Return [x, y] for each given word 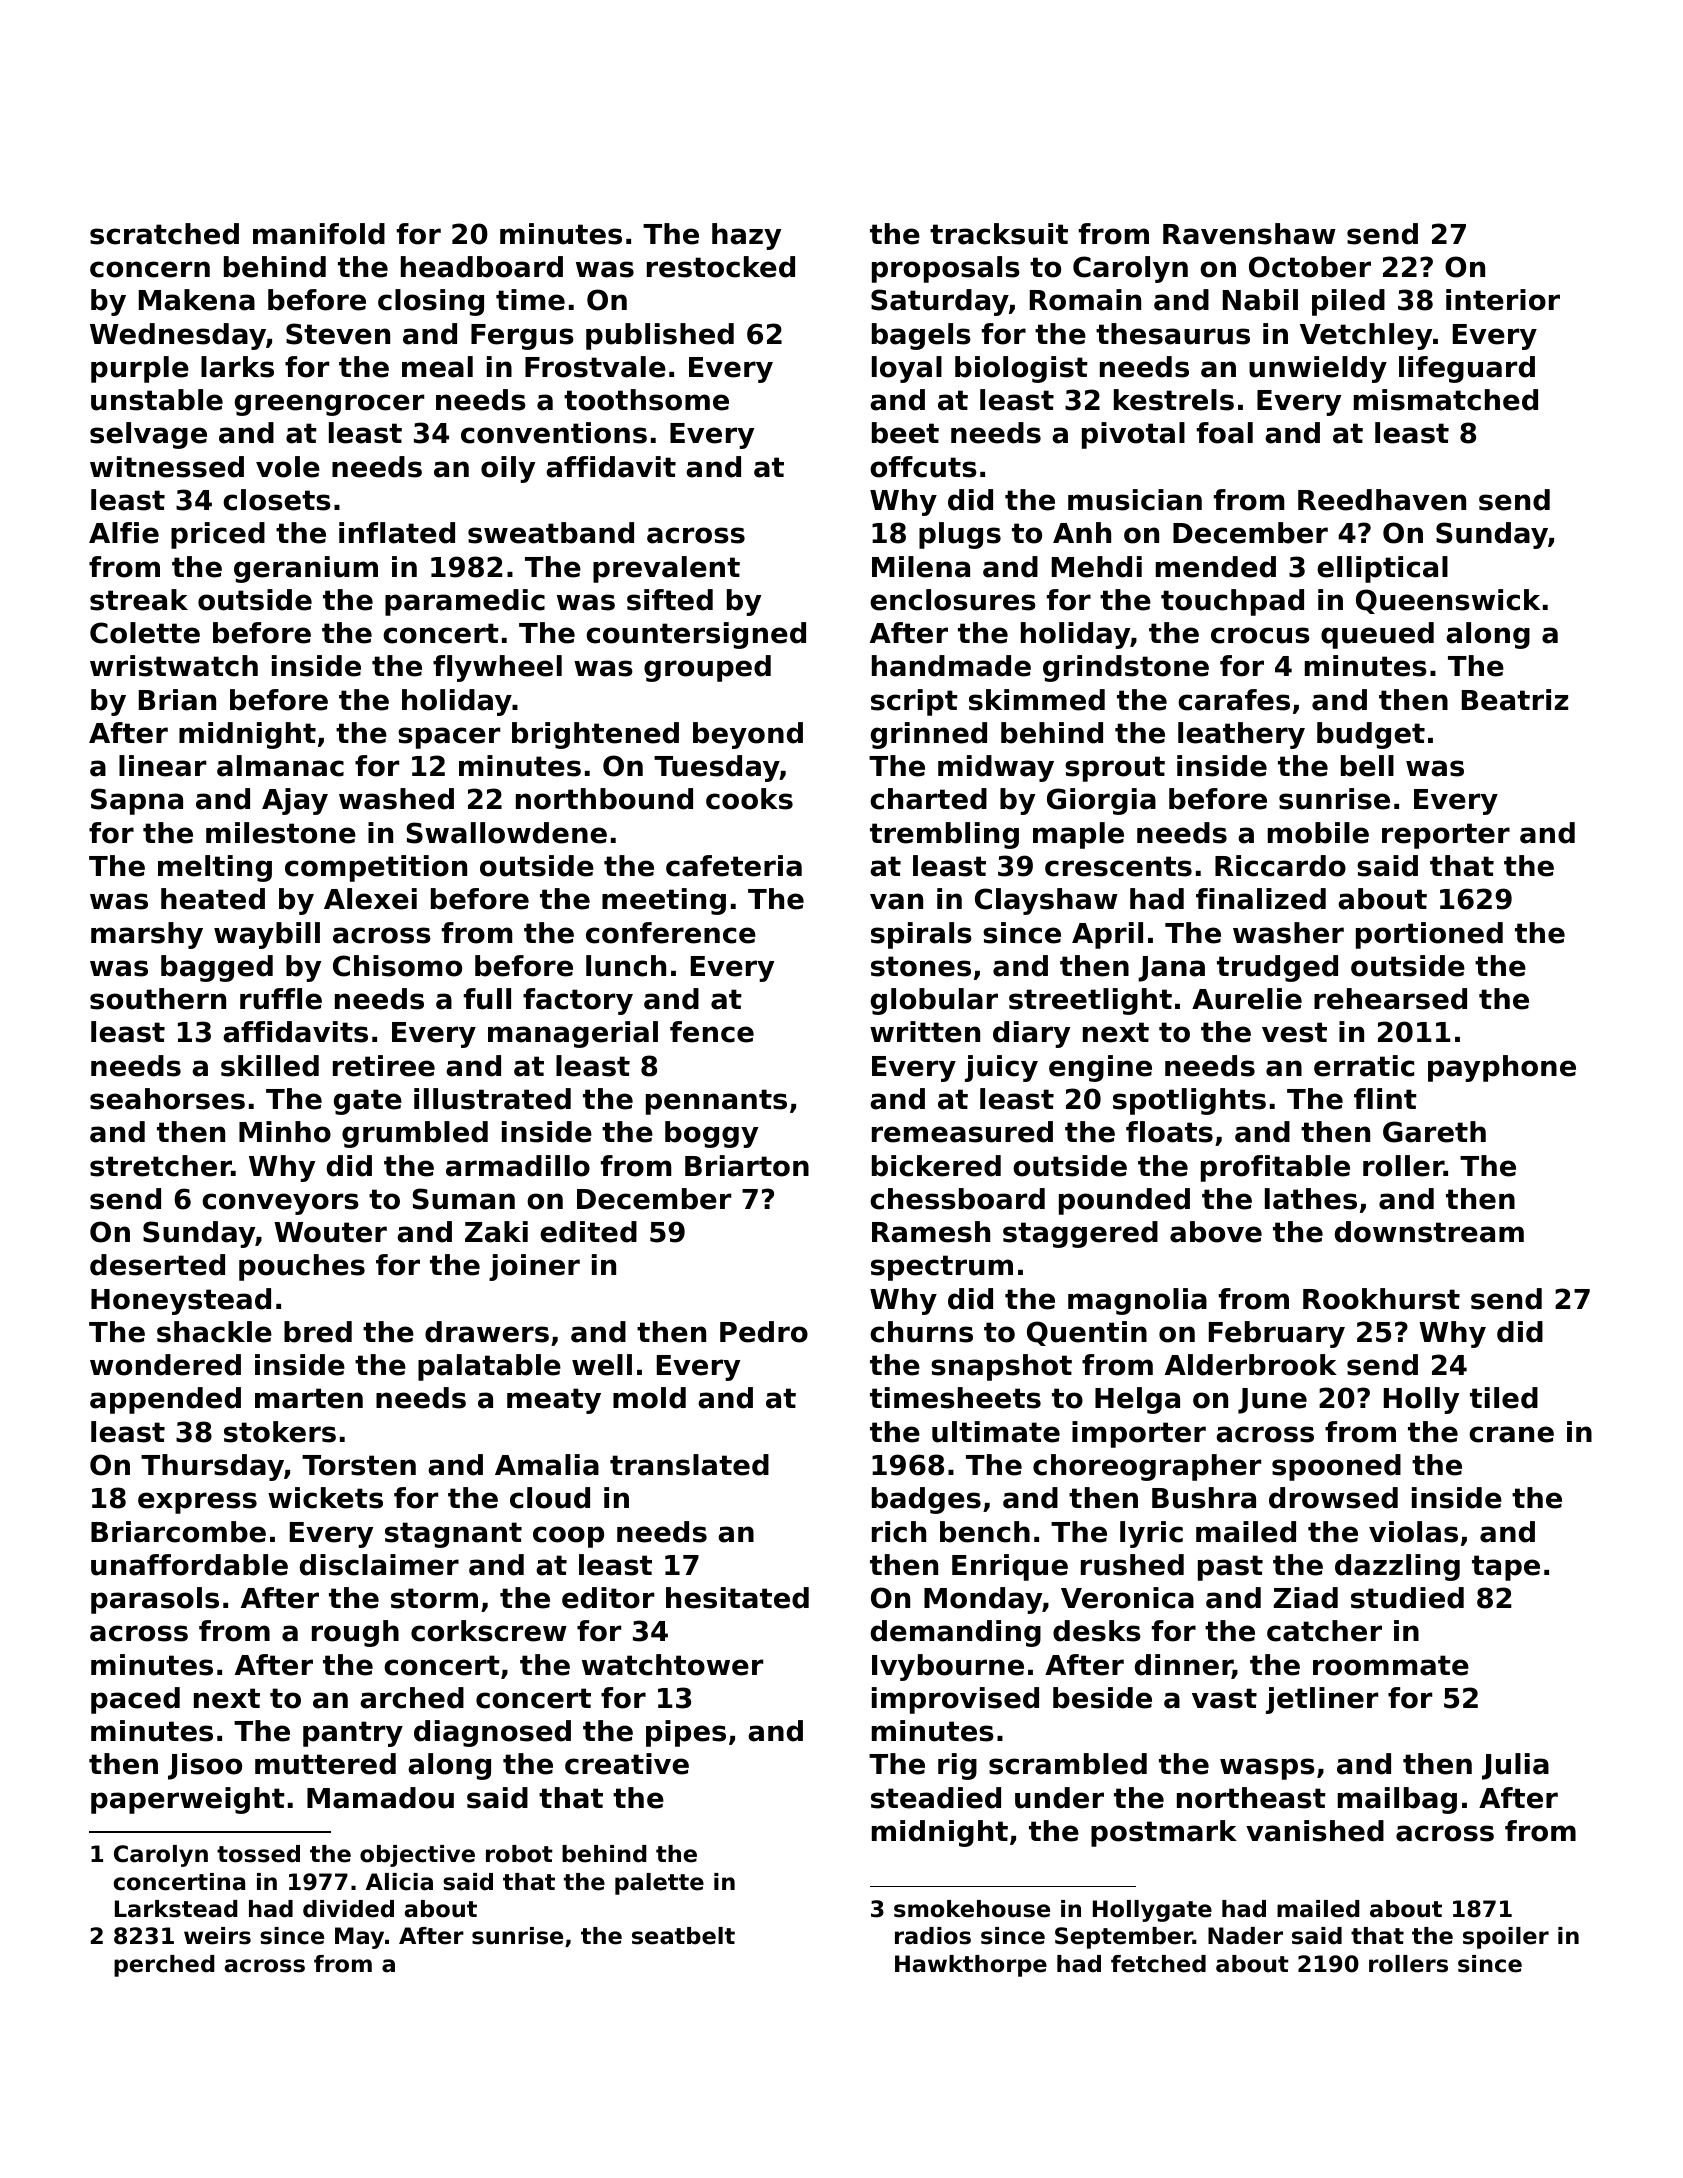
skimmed [1037, 700]
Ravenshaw [1249, 234]
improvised [955, 1700]
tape [1506, 1568]
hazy [746, 236]
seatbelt [683, 1936]
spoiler [1506, 1938]
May [359, 1938]
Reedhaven [1382, 500]
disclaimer [379, 1565]
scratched [164, 234]
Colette [145, 633]
